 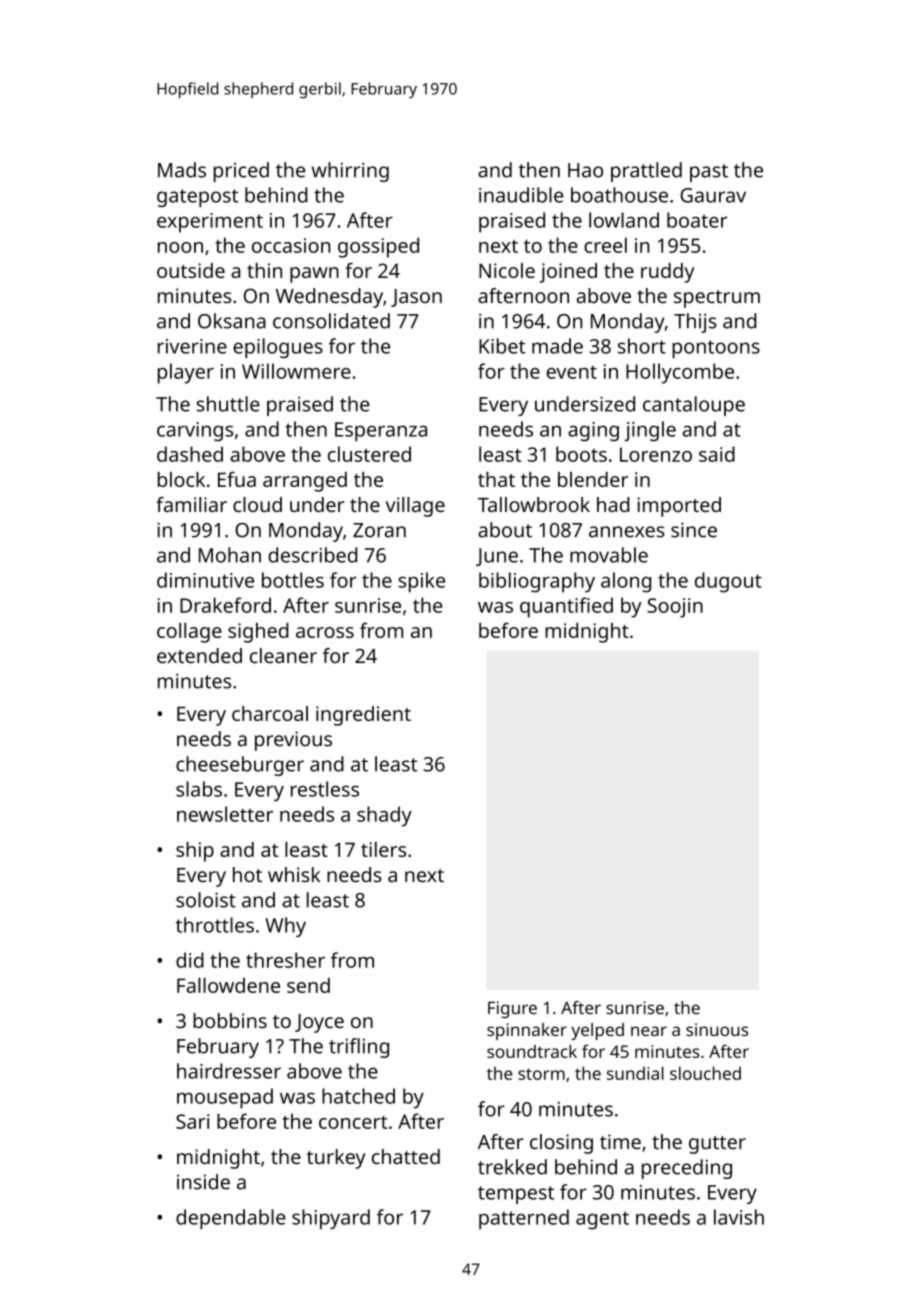 What do you see at coordinates (336, 1159) in the screenshot?
I see `turkey` at bounding box center [336, 1159].
